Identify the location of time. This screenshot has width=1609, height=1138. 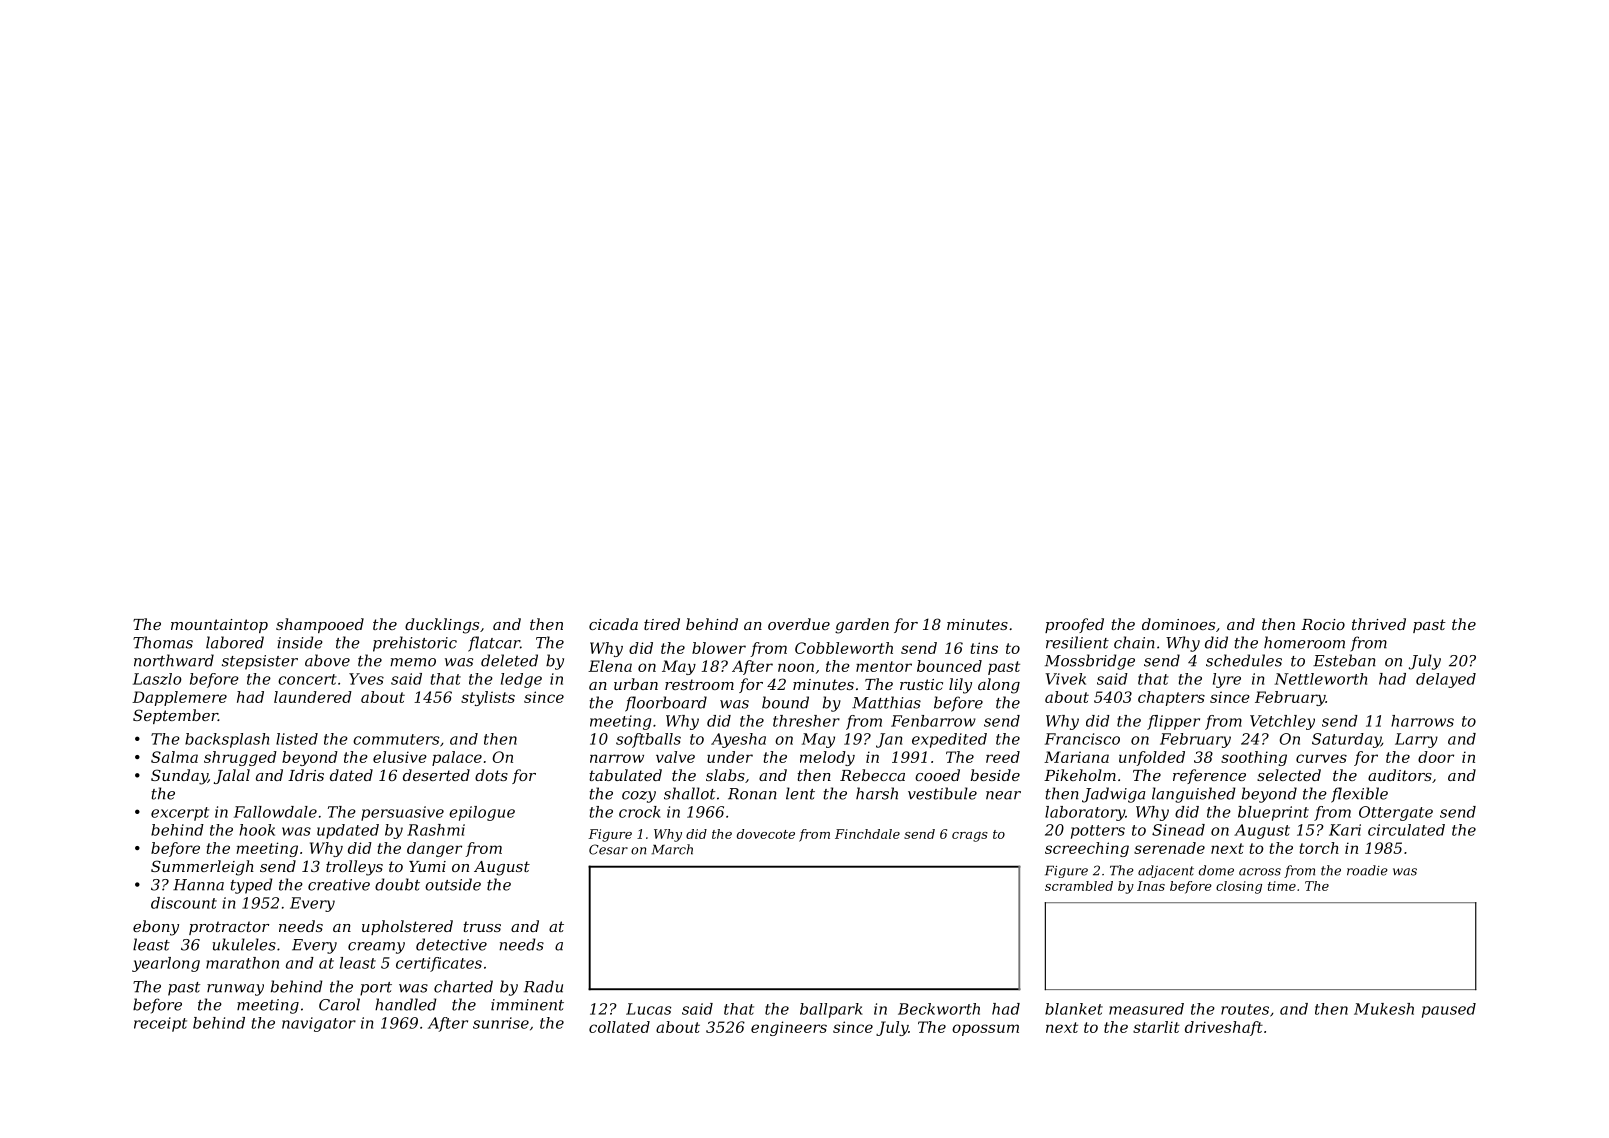
(1282, 886).
